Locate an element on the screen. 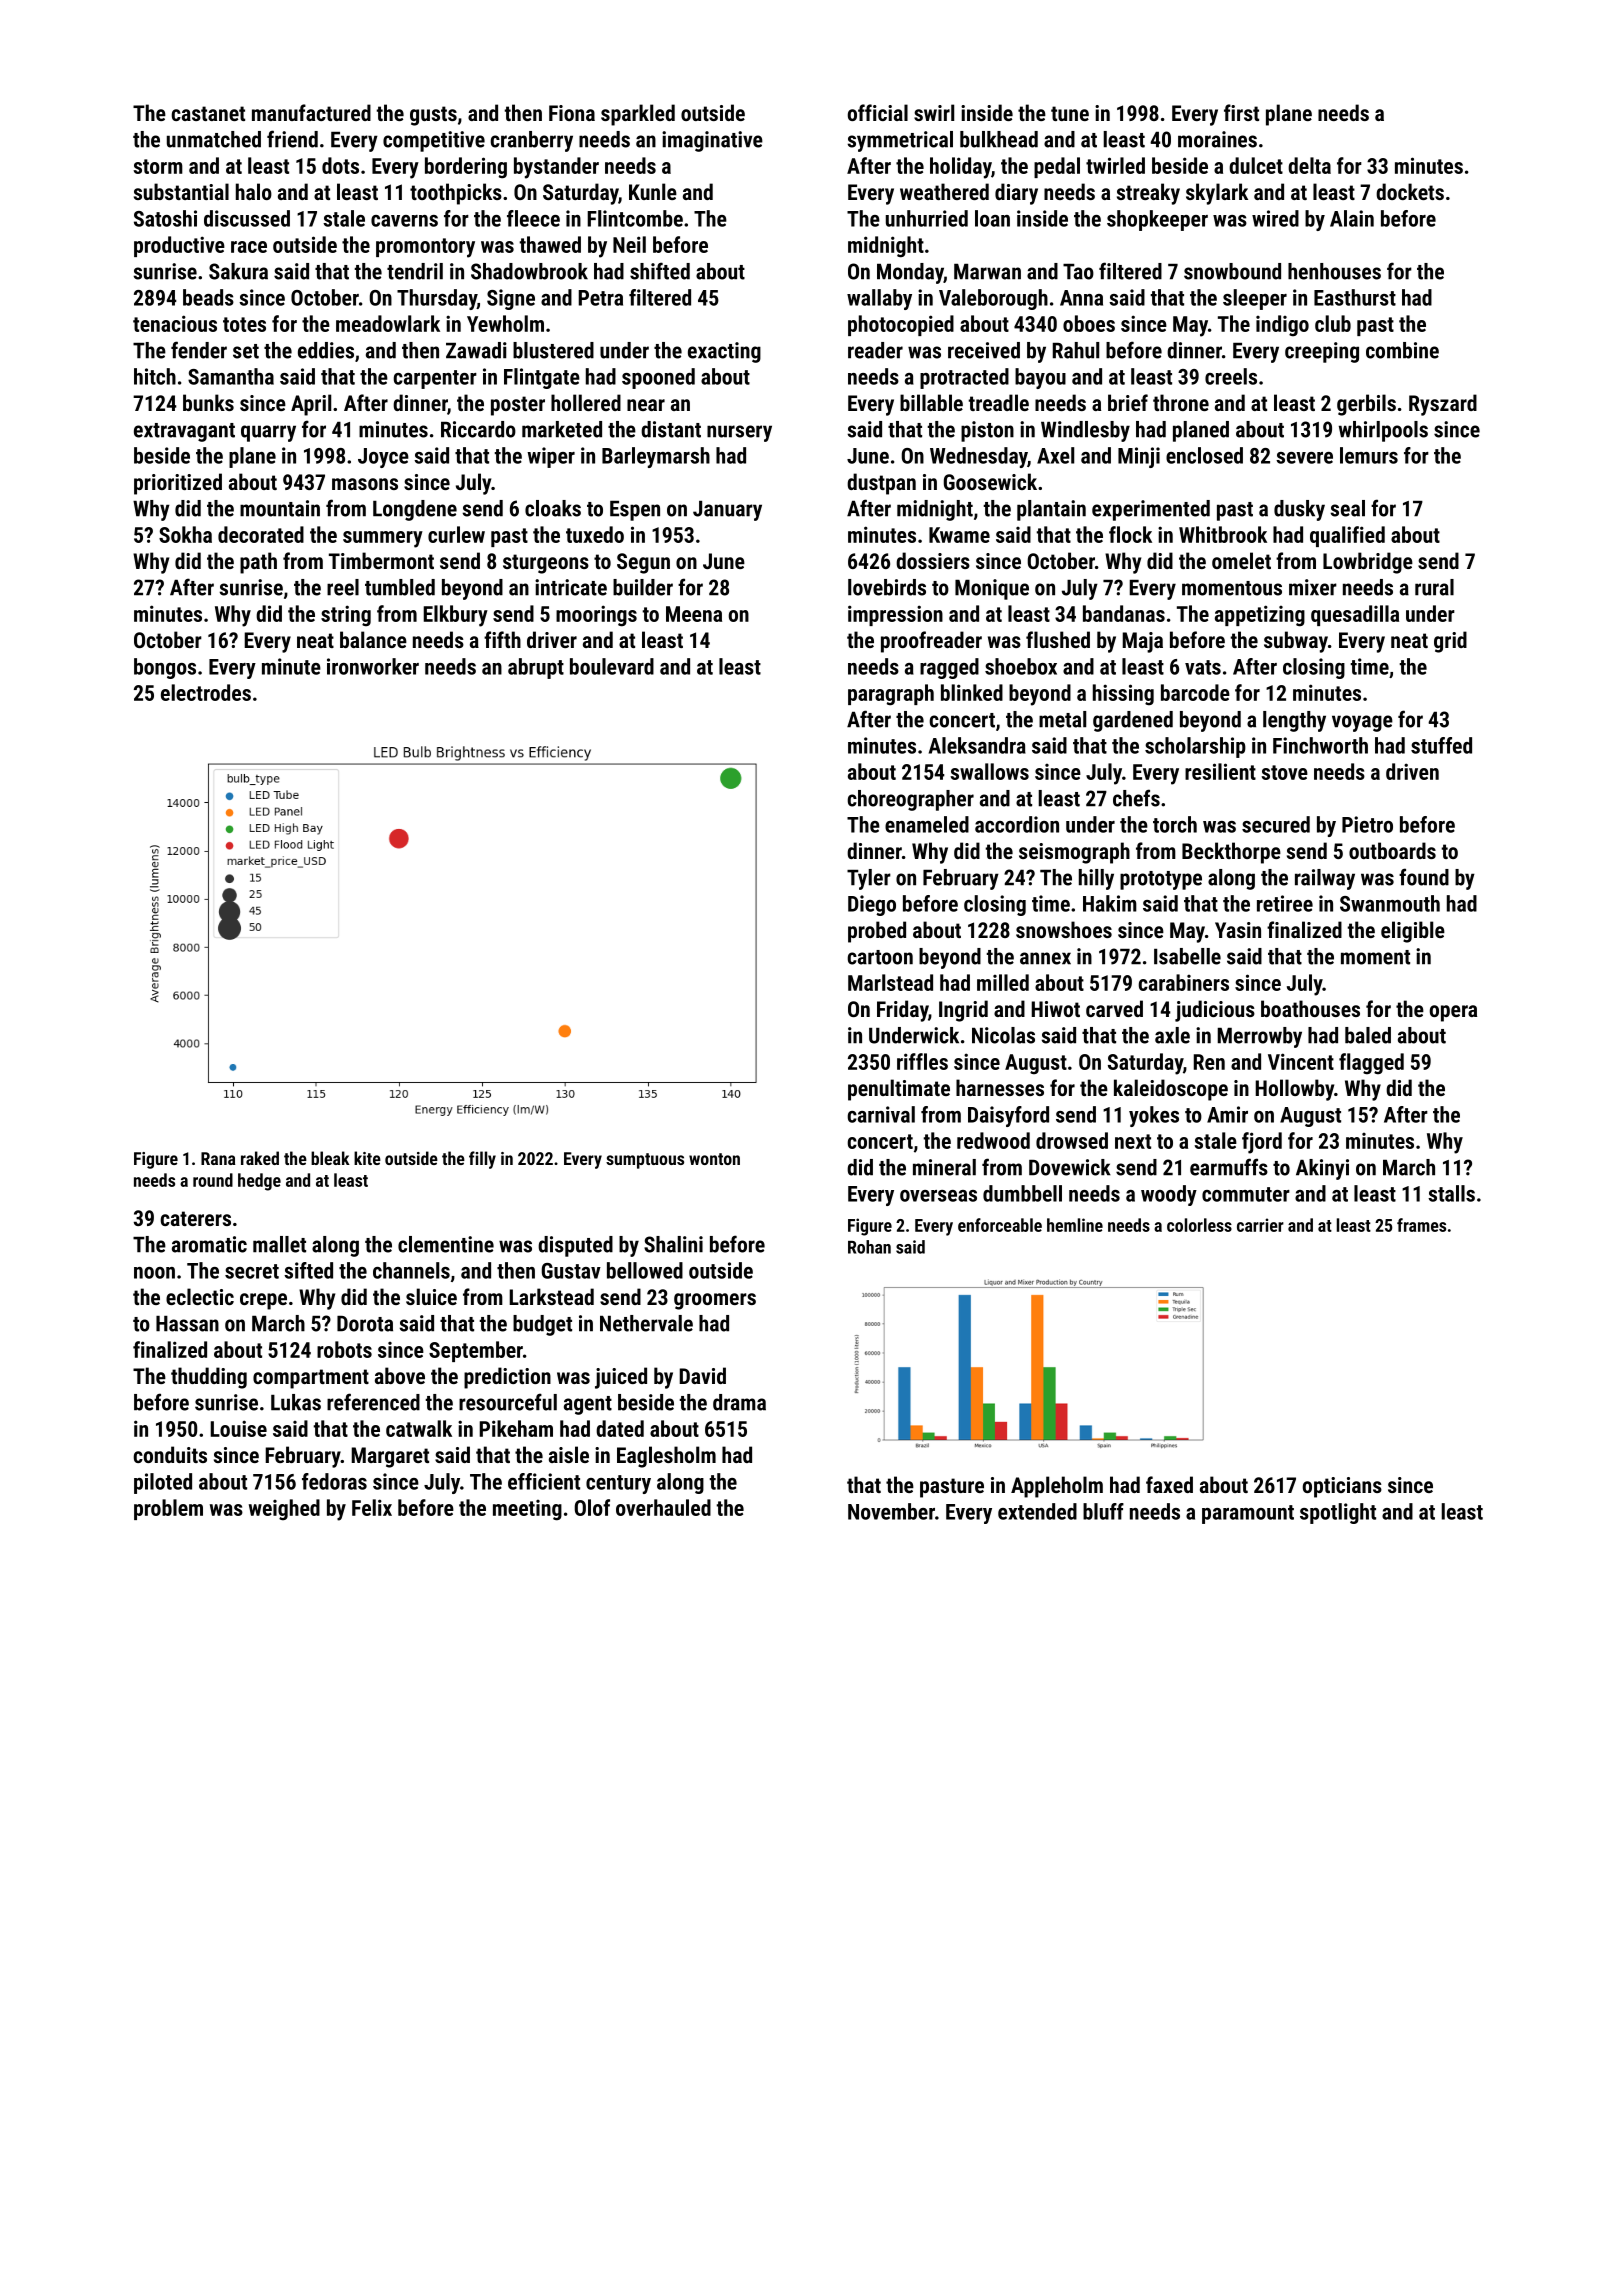  castanet is located at coordinates (208, 113).
